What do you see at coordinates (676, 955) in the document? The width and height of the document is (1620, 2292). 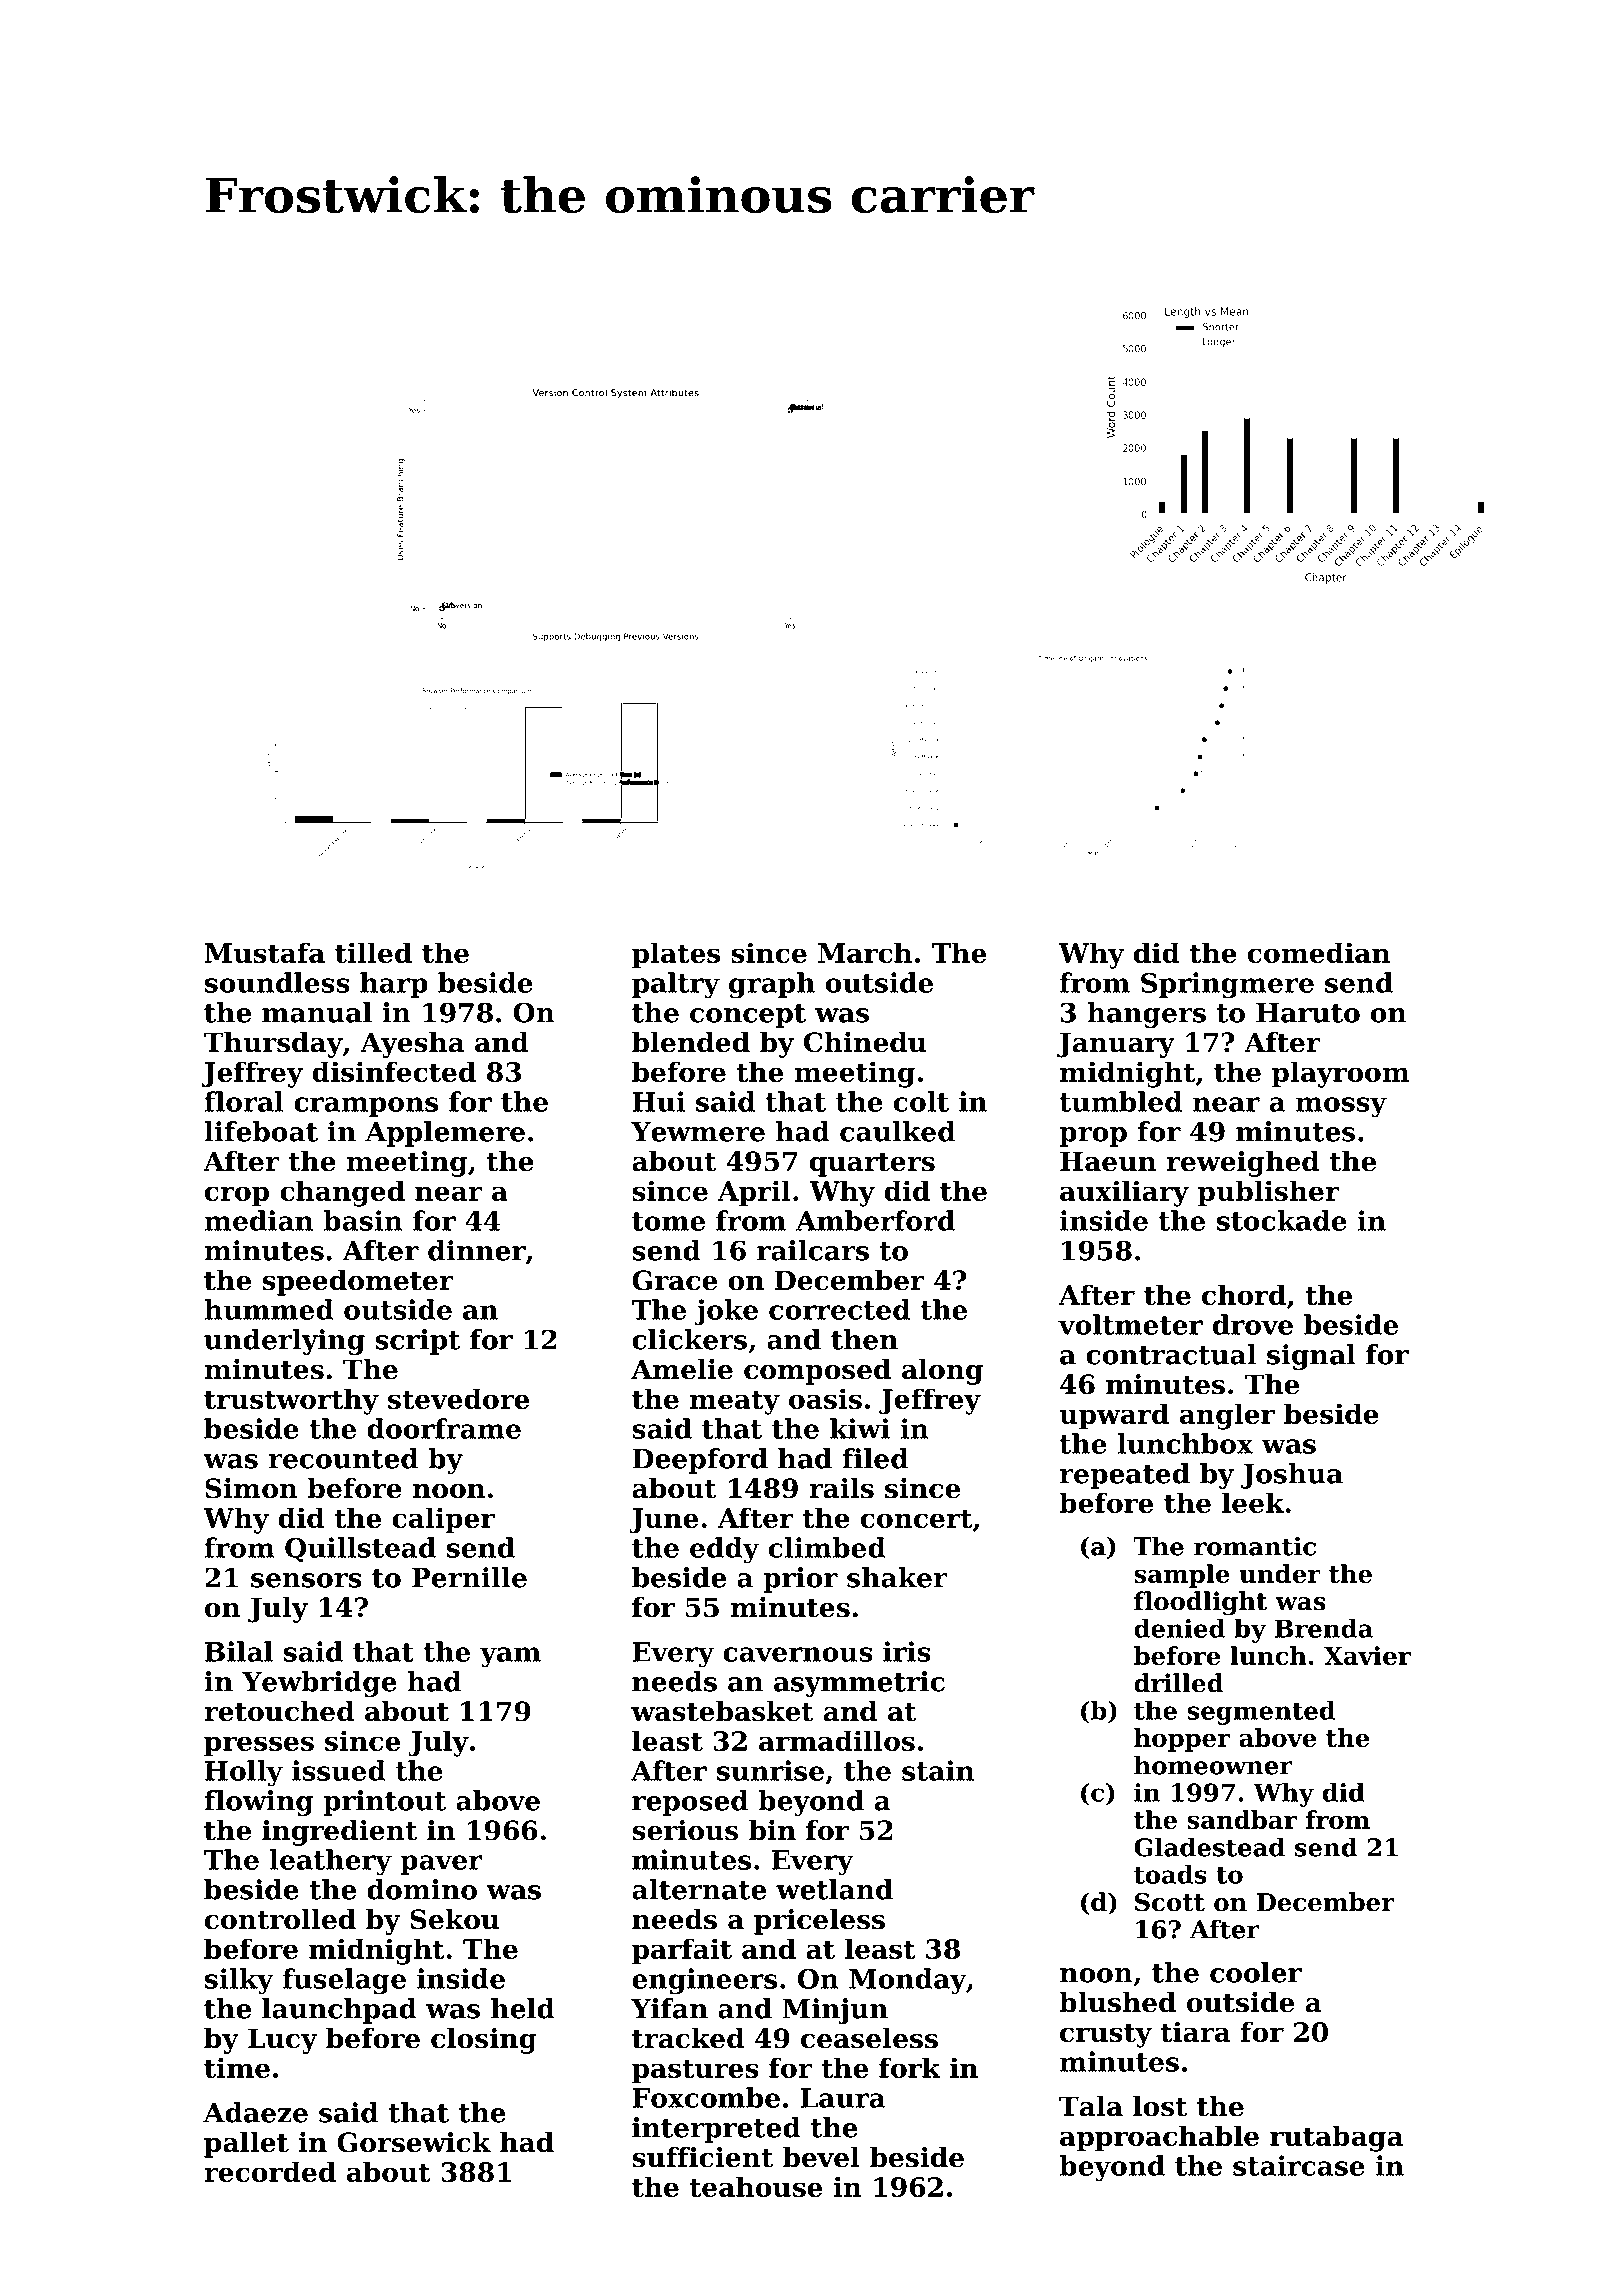 I see `plates` at bounding box center [676, 955].
